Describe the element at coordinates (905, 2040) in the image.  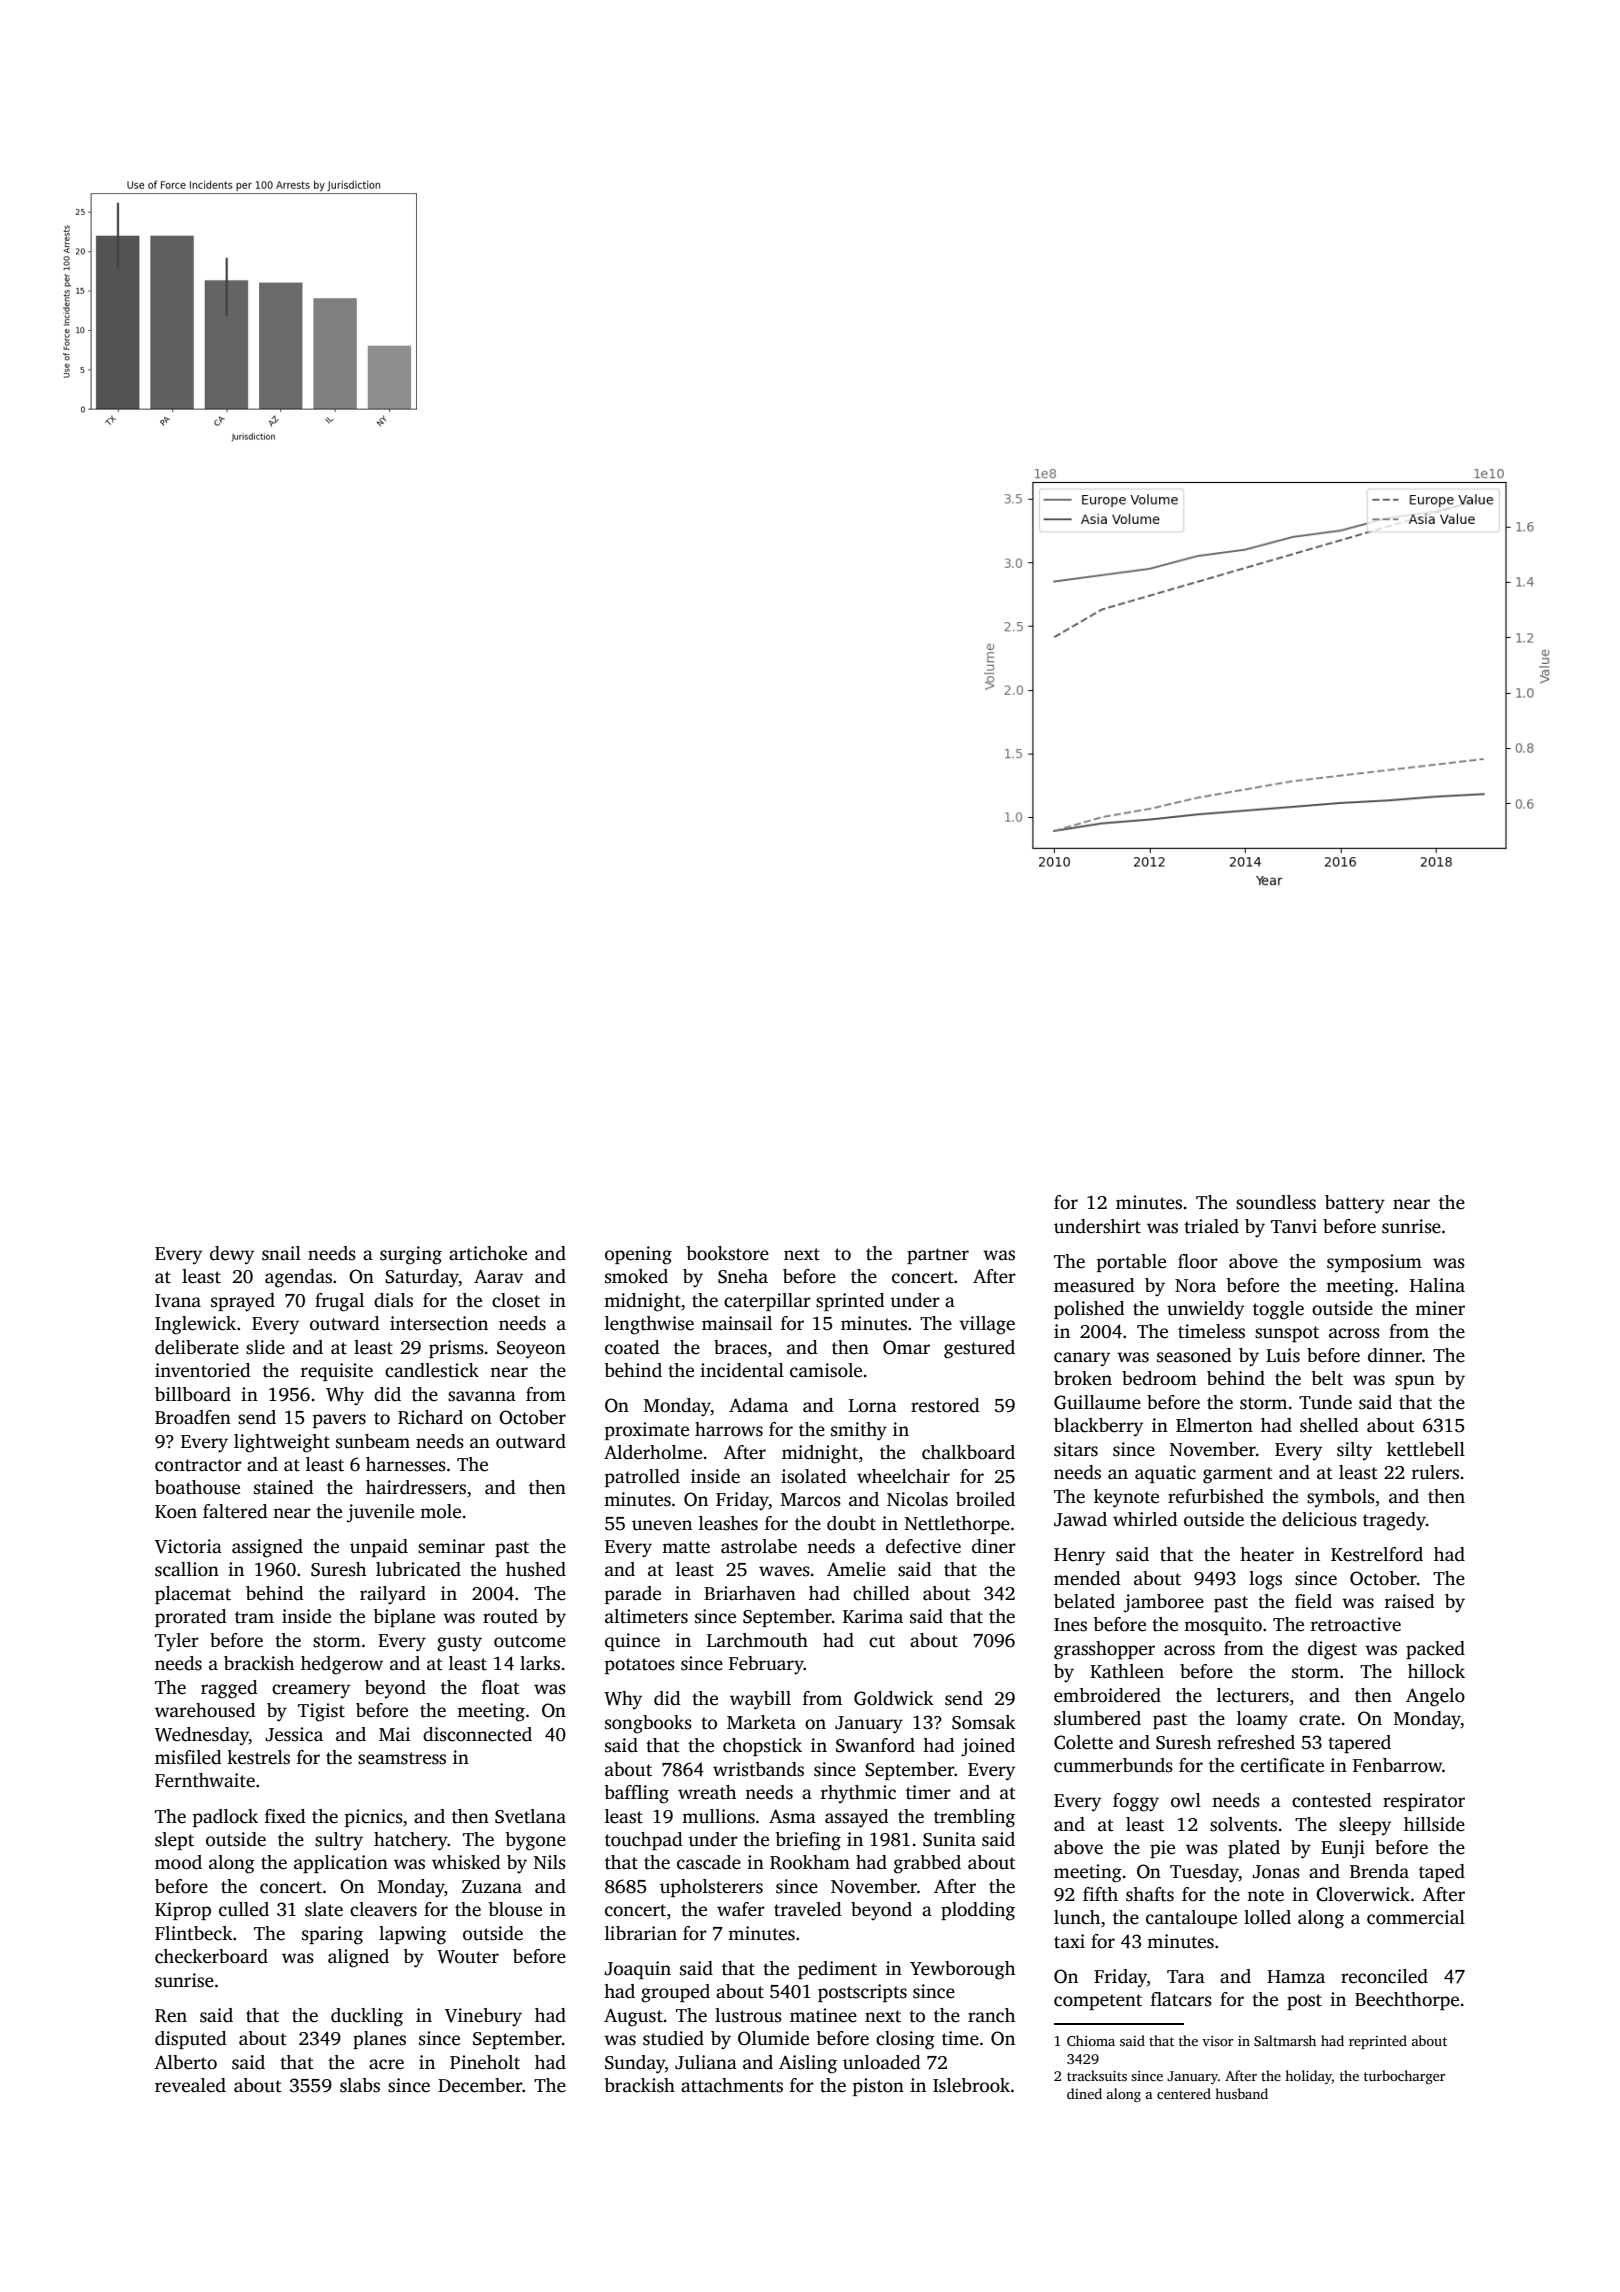
I see `closing` at that location.
